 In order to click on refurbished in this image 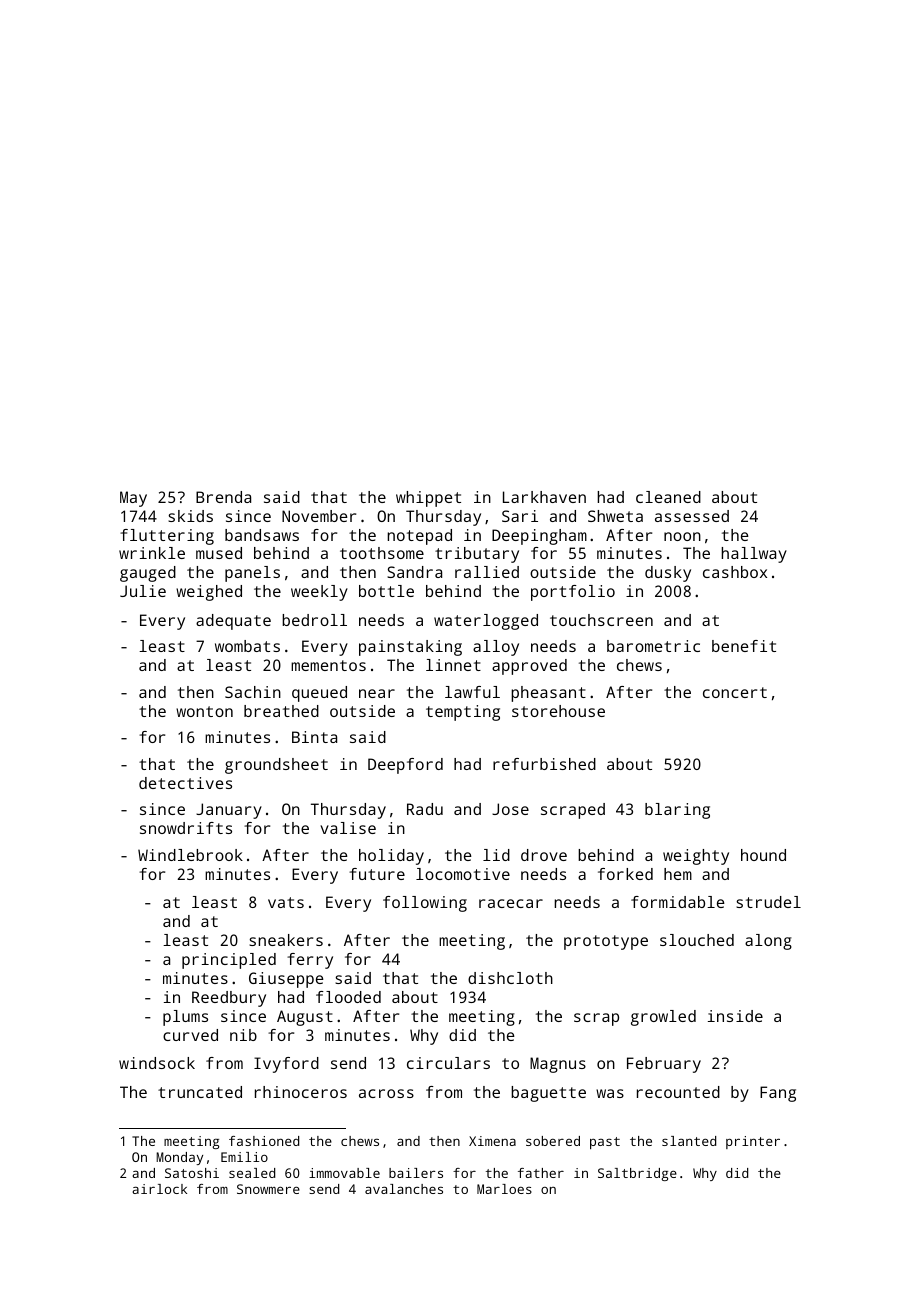, I will do `click(544, 764)`.
